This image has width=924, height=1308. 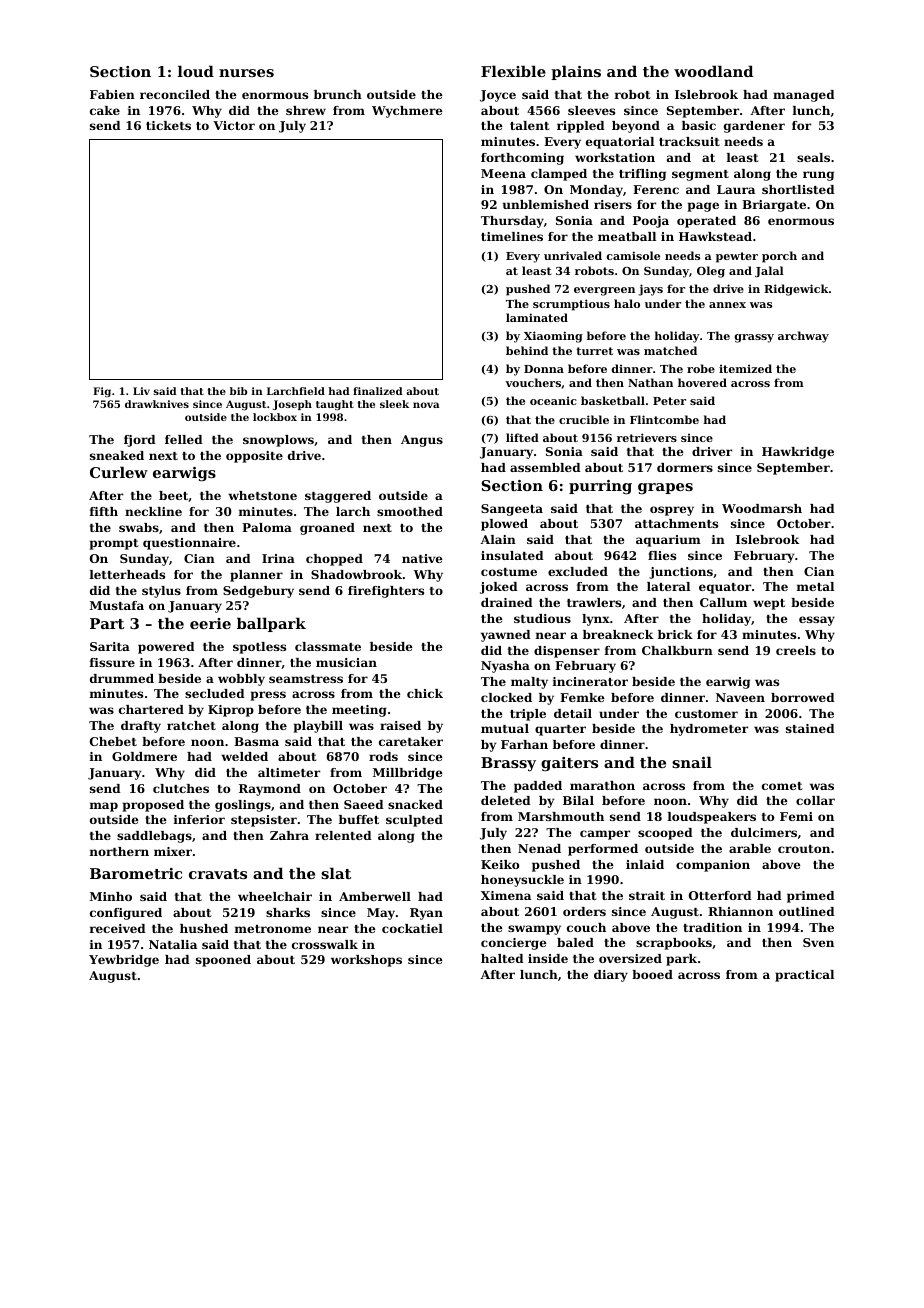 I want to click on mutual, so click(x=505, y=728).
